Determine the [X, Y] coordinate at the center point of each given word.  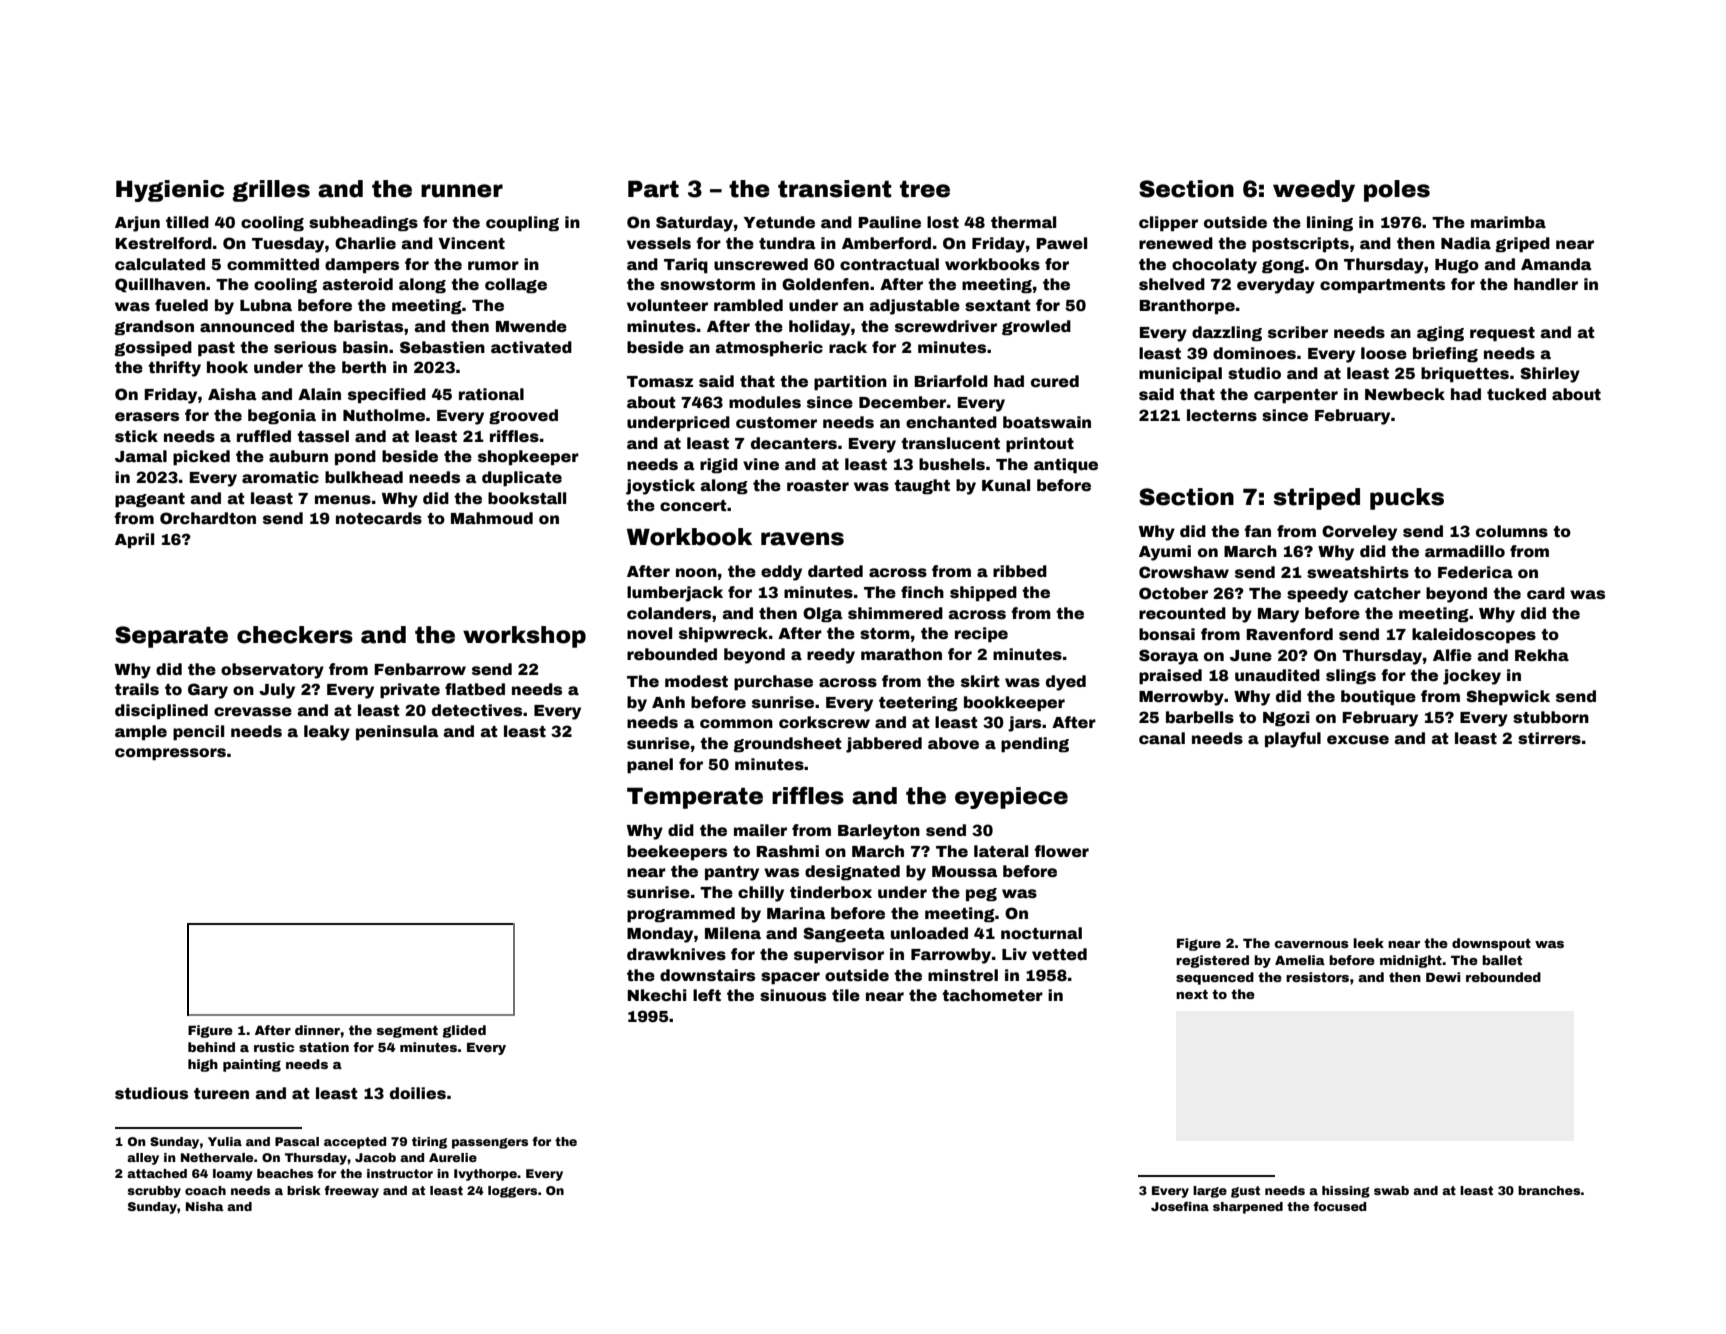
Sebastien [442, 347]
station [324, 1047]
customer [776, 423]
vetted [1059, 954]
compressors [170, 754]
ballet [1502, 960]
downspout [1491, 944]
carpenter [1296, 396]
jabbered [884, 745]
